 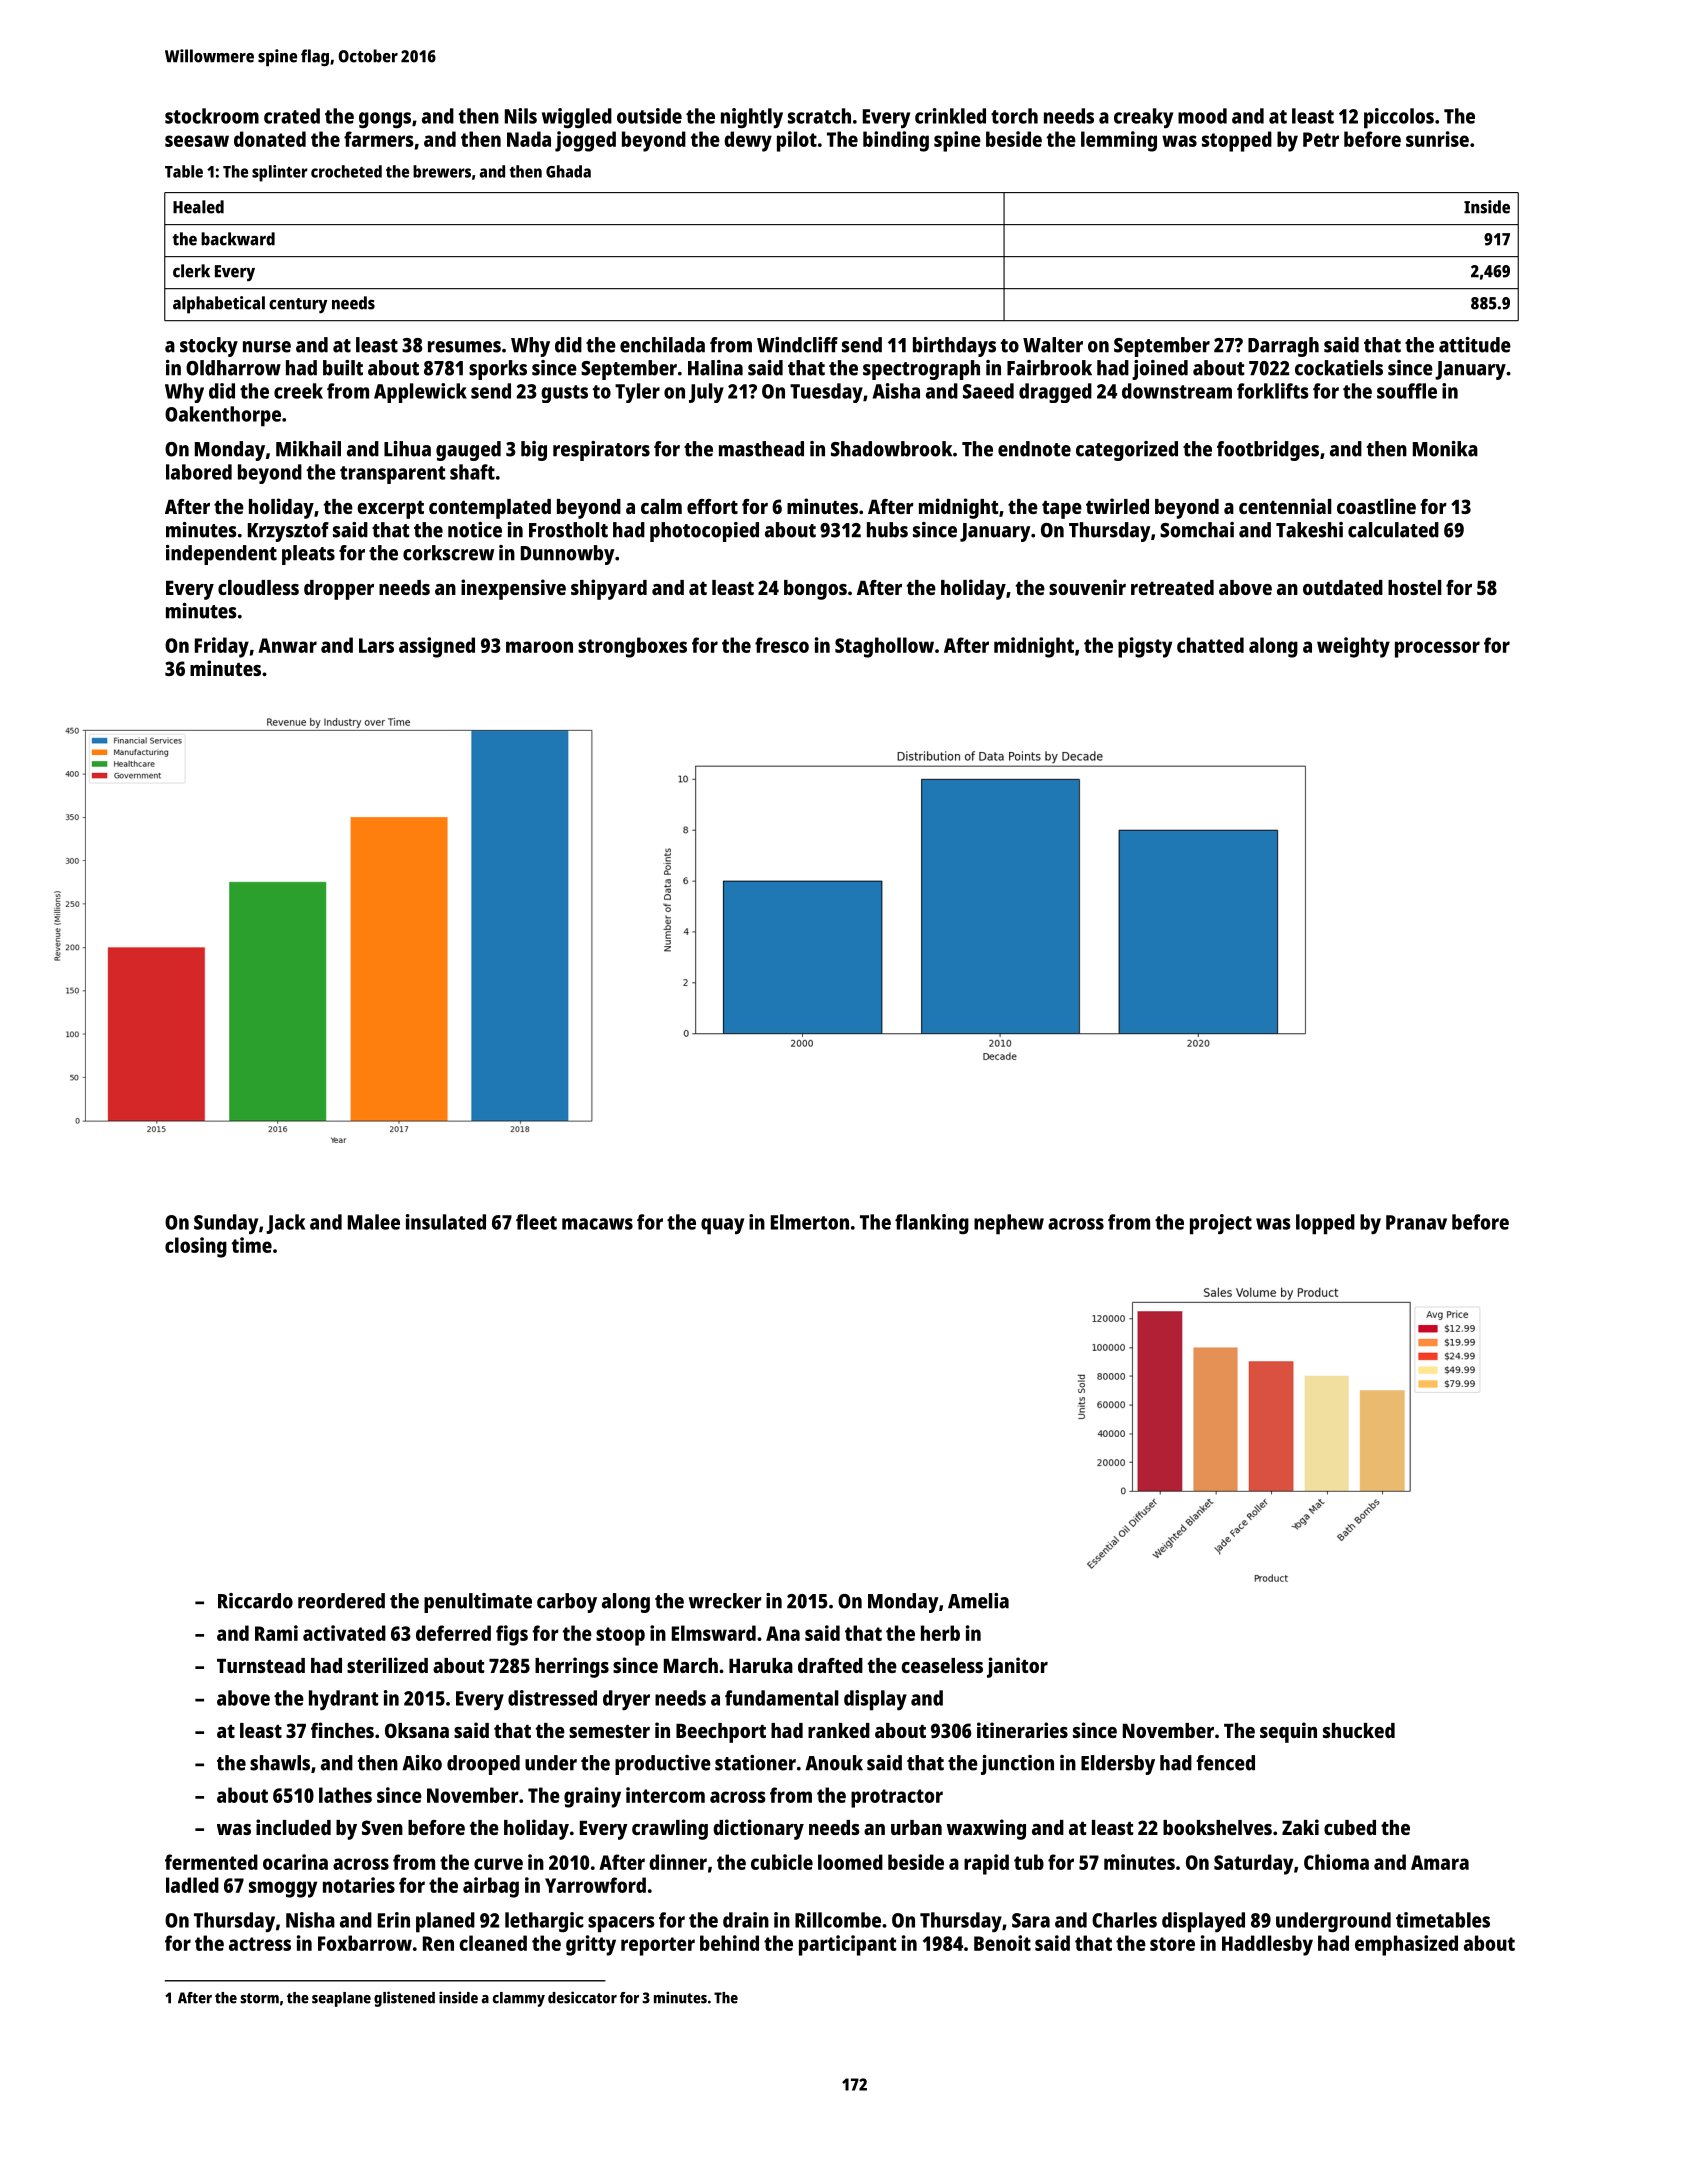 What do you see at coordinates (259, 1998) in the page?
I see `storm` at bounding box center [259, 1998].
